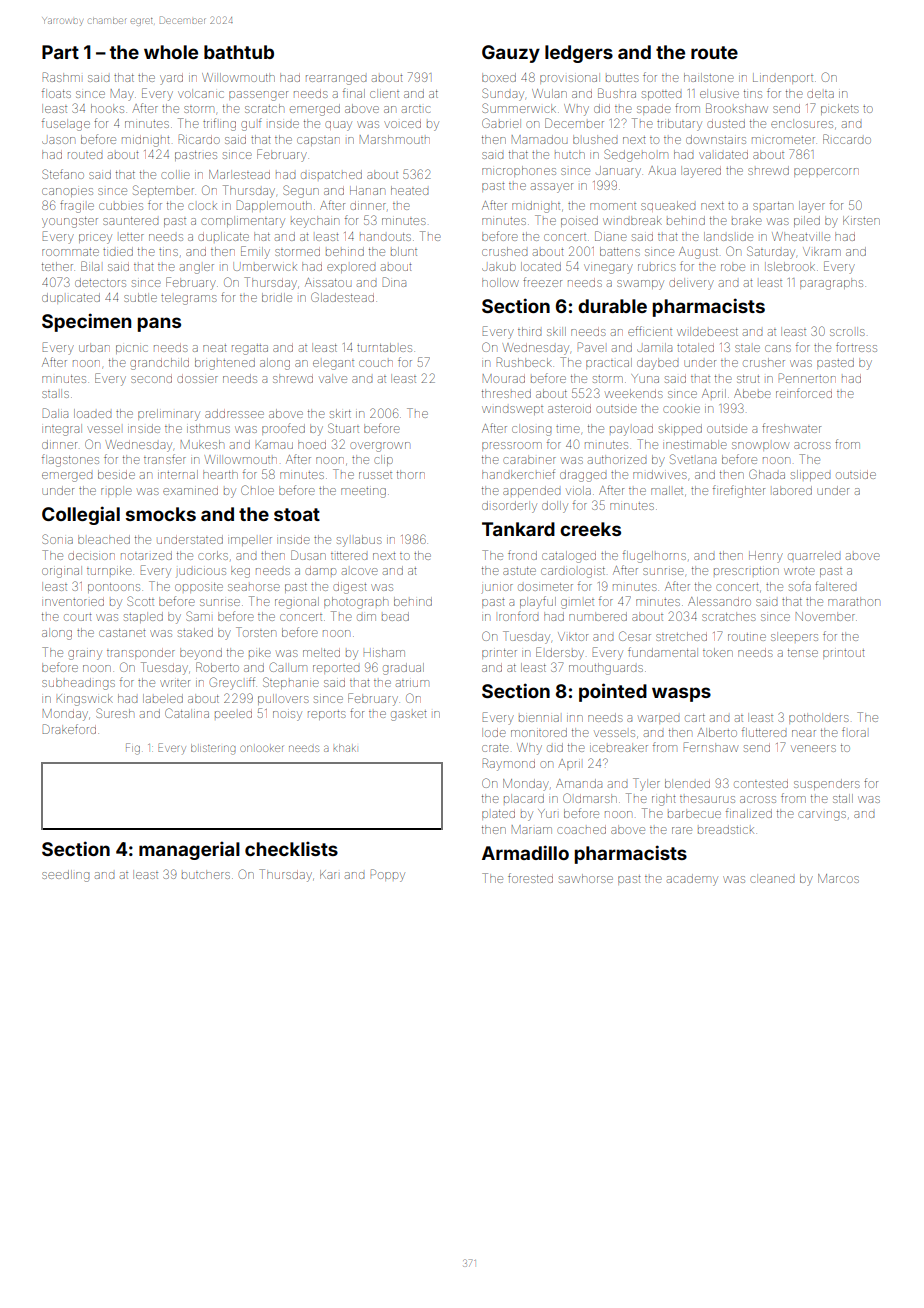 The width and height of the image is (924, 1308). Describe the element at coordinates (679, 125) in the image. I see `tributary` at that location.
